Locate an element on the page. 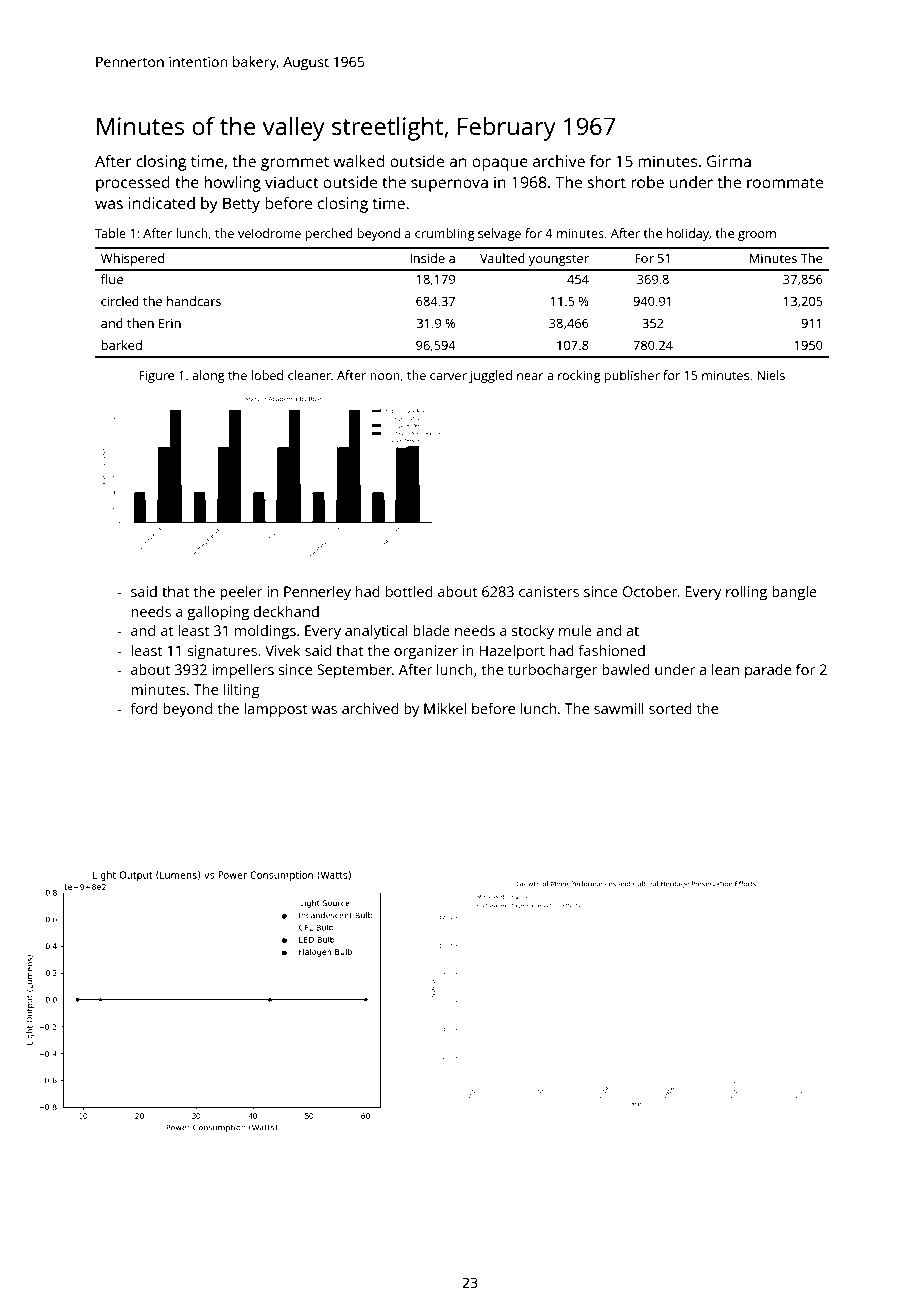  sorted is located at coordinates (670, 708).
